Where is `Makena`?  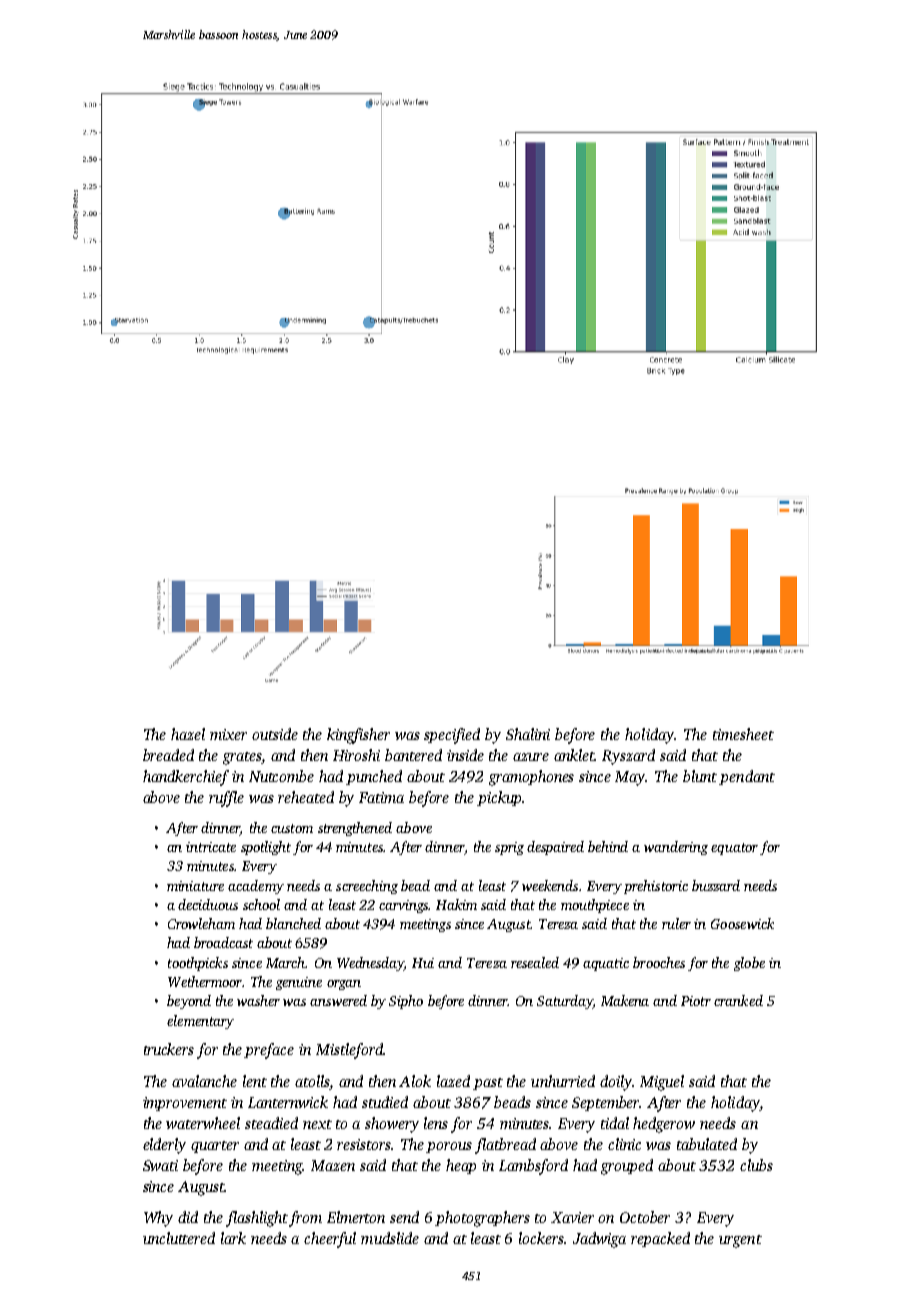 Makena is located at coordinates (625, 1000).
